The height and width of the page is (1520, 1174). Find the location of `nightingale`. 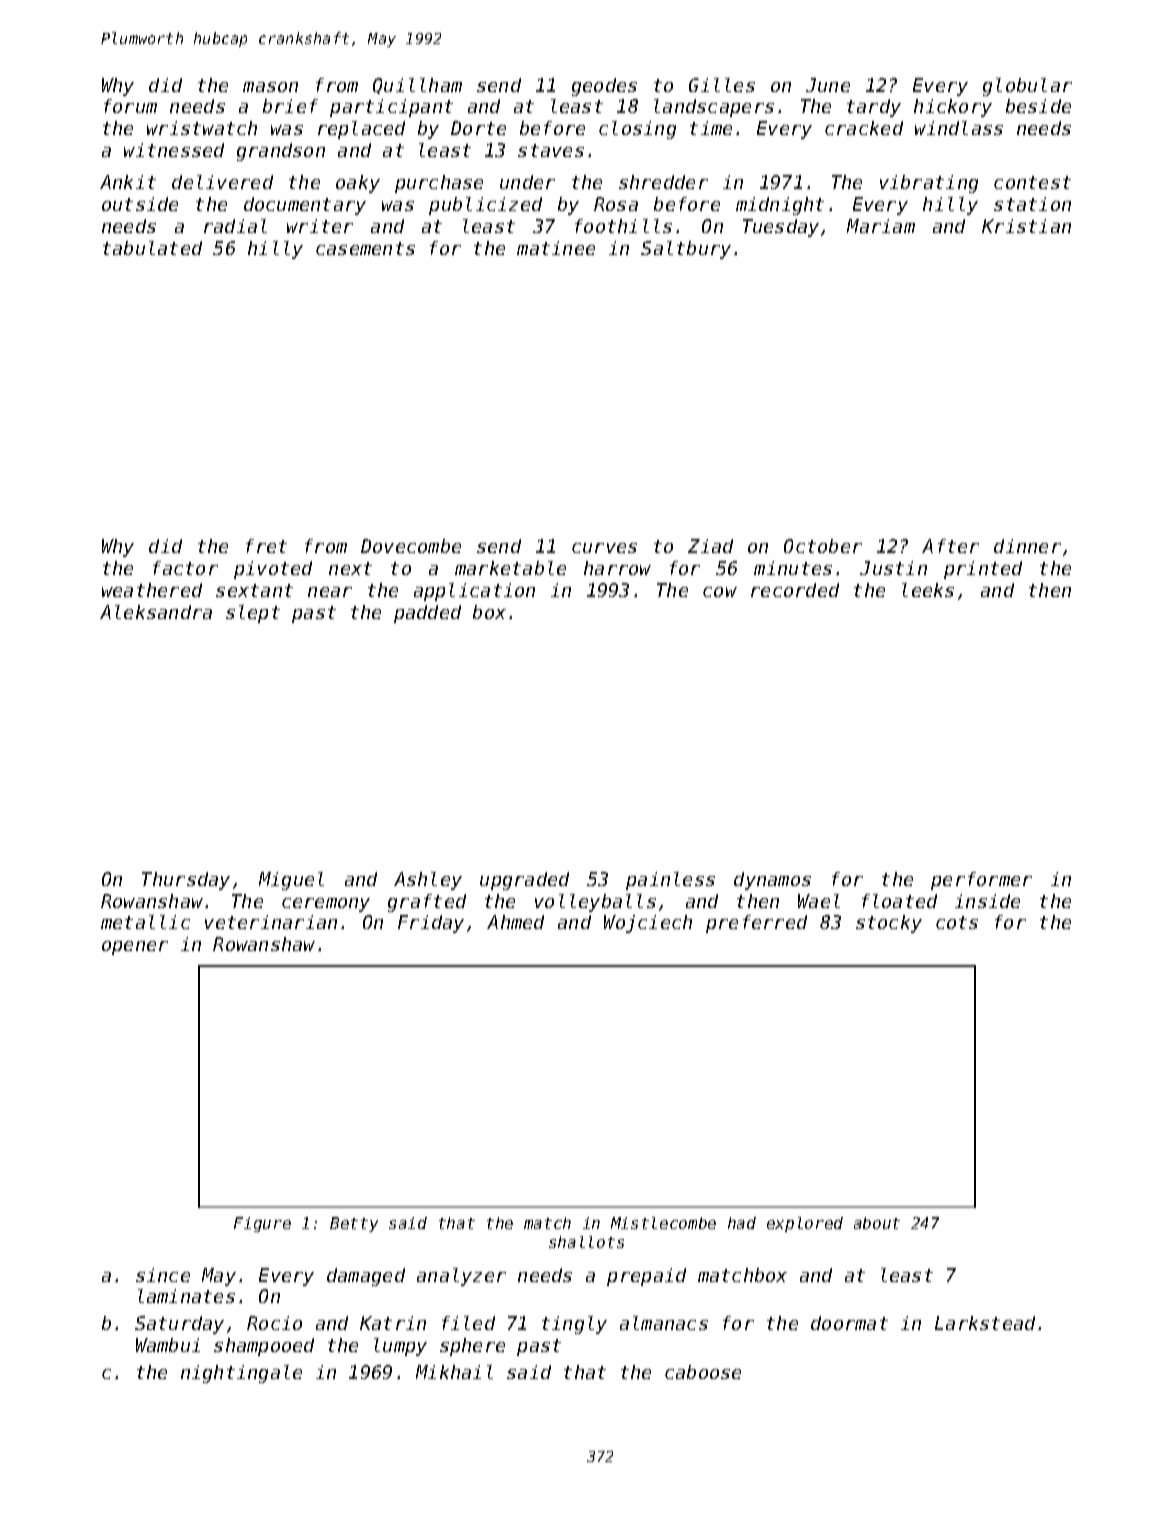

nightingale is located at coordinates (241, 1374).
